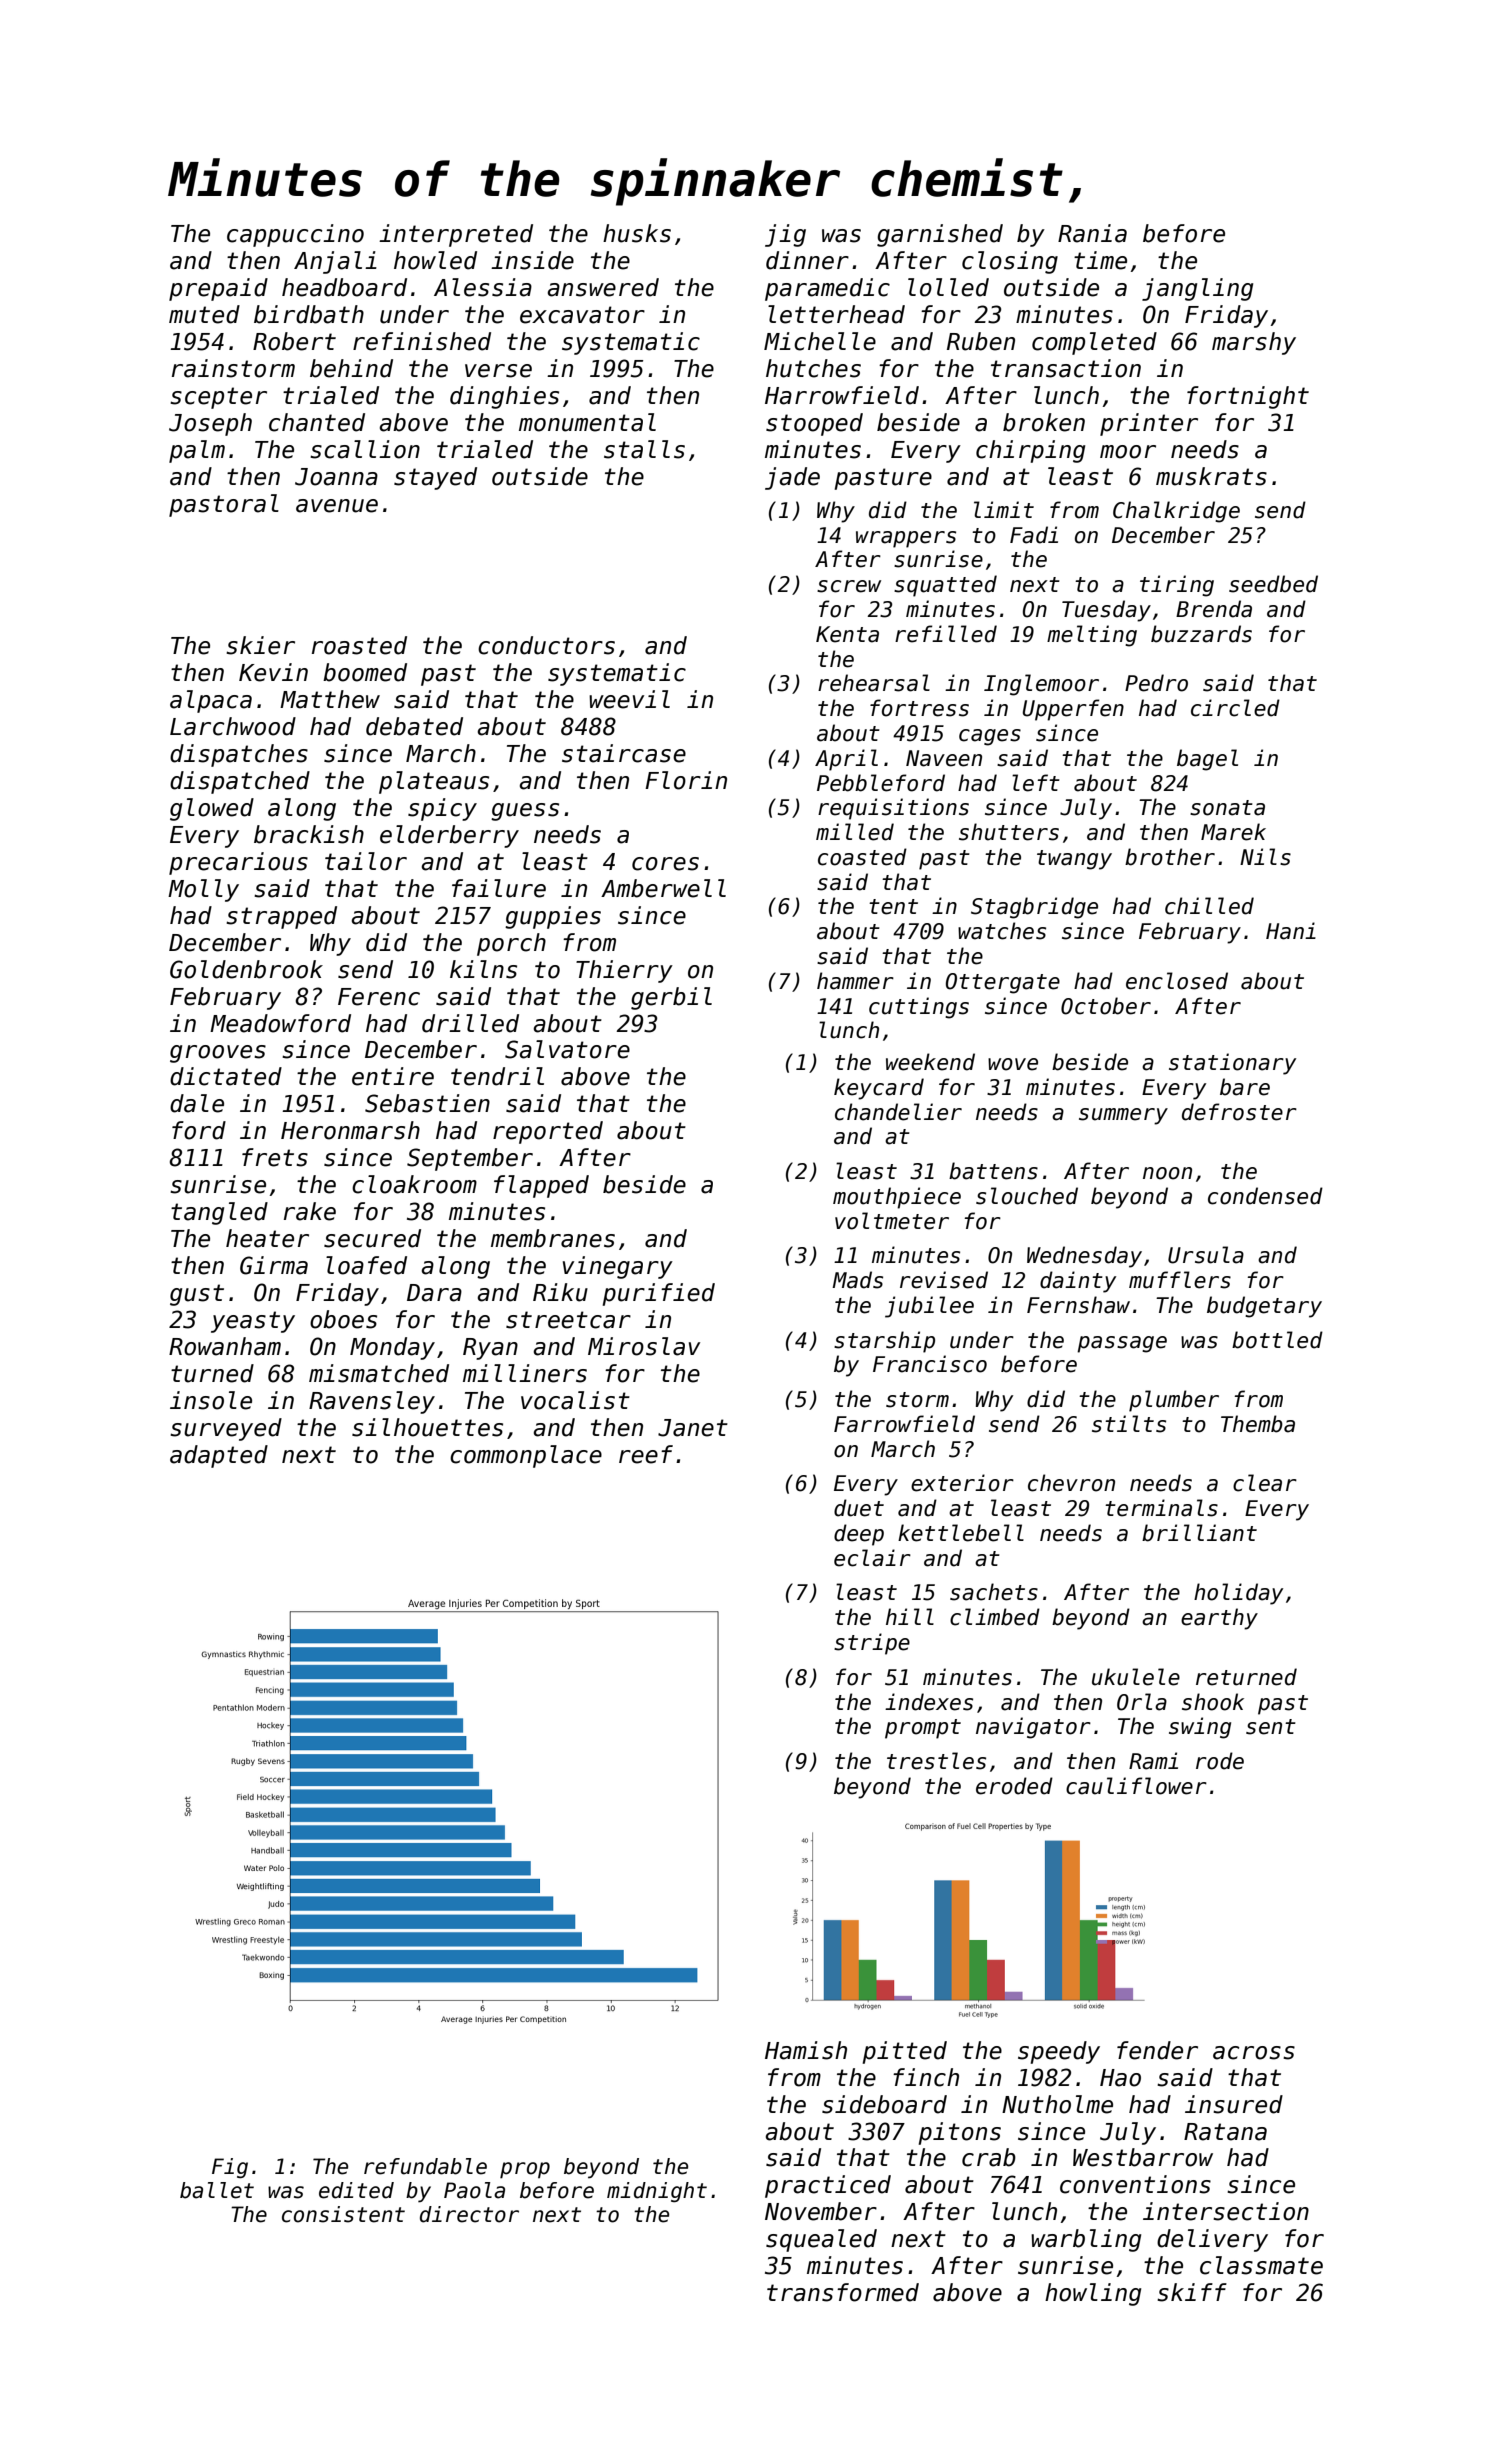 The width and height of the screenshot is (1496, 2464). Describe the element at coordinates (1094, 343) in the screenshot. I see `completed` at that location.
